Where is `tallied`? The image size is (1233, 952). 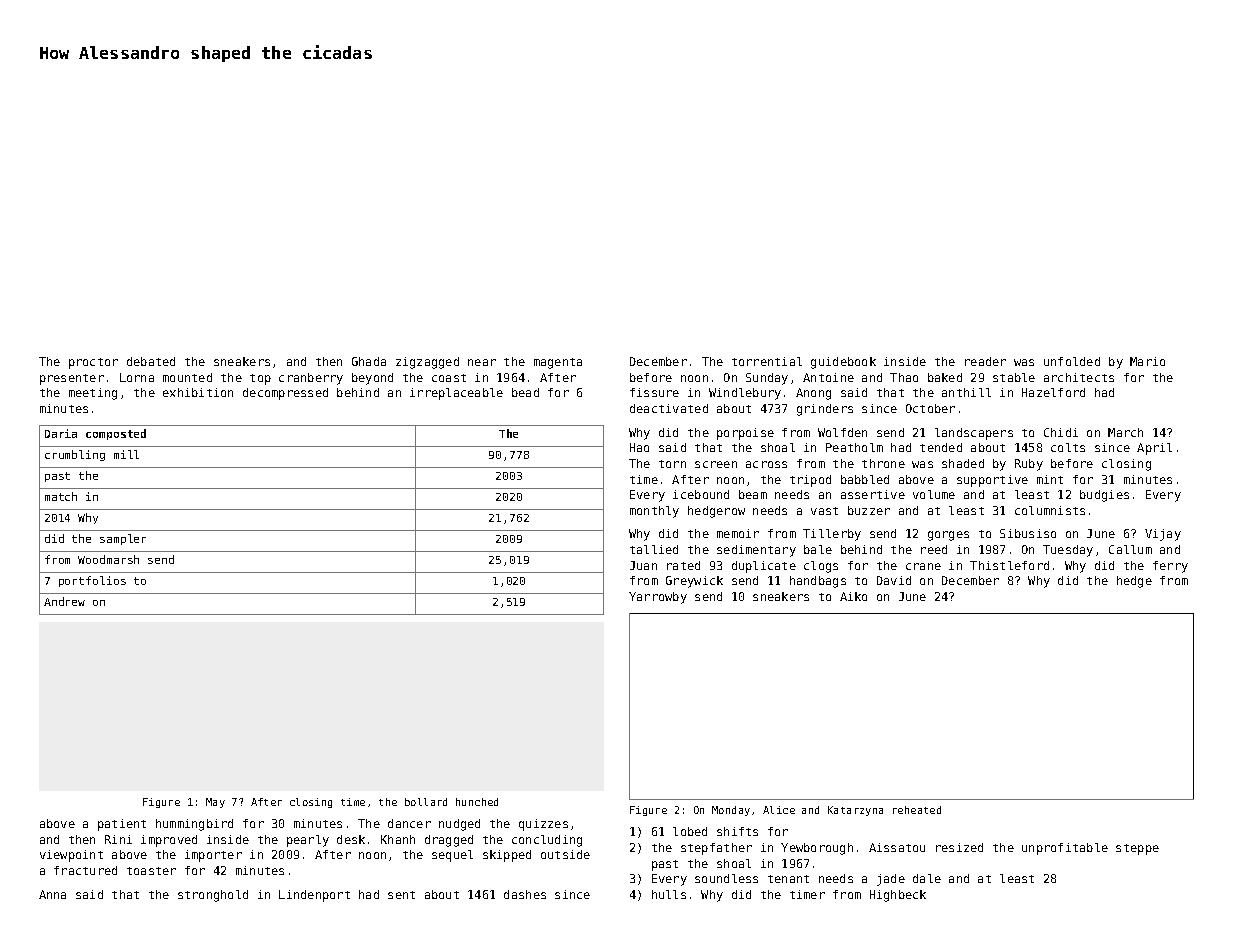
tallied is located at coordinates (654, 549).
